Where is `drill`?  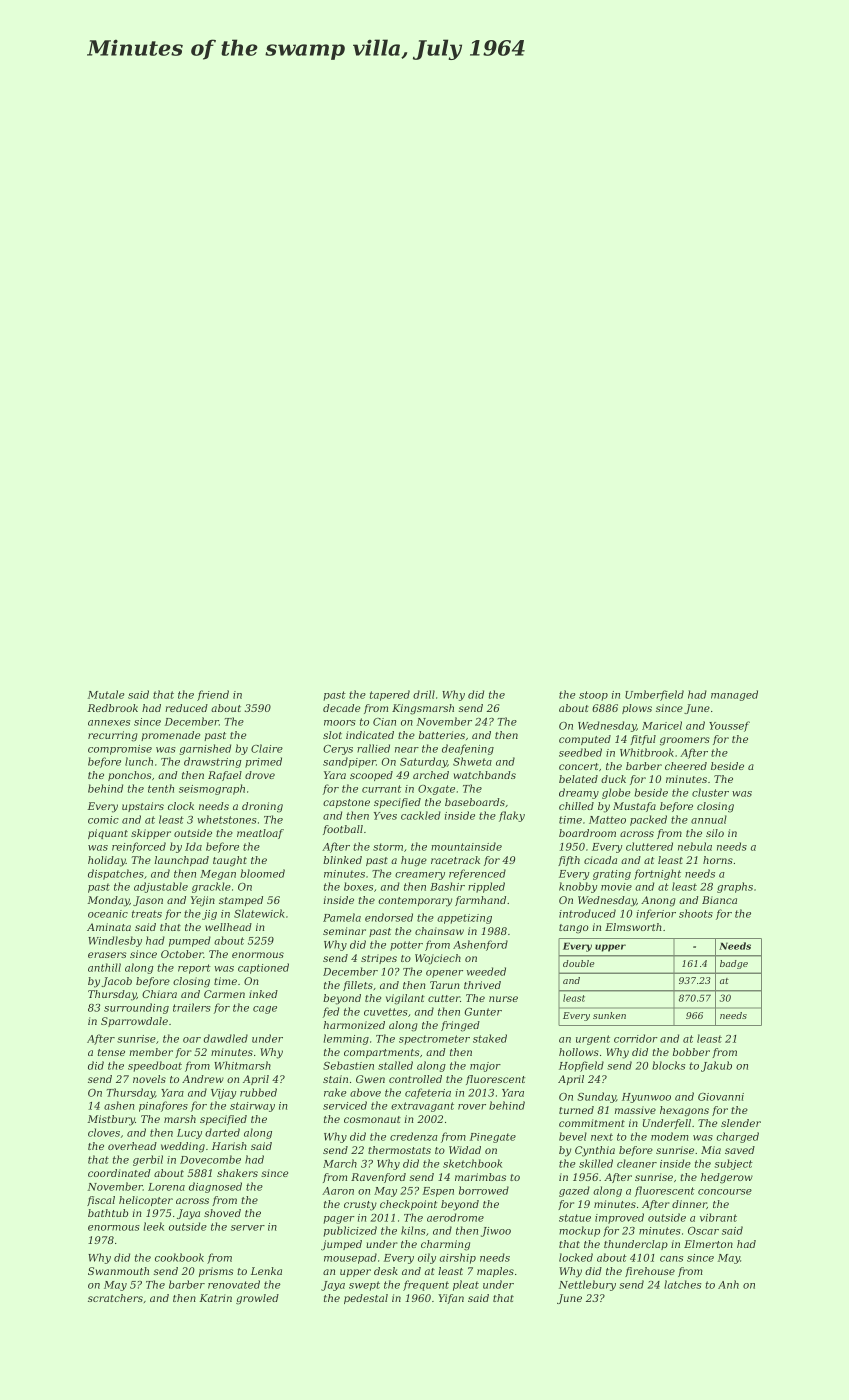
drill is located at coordinates (424, 694).
